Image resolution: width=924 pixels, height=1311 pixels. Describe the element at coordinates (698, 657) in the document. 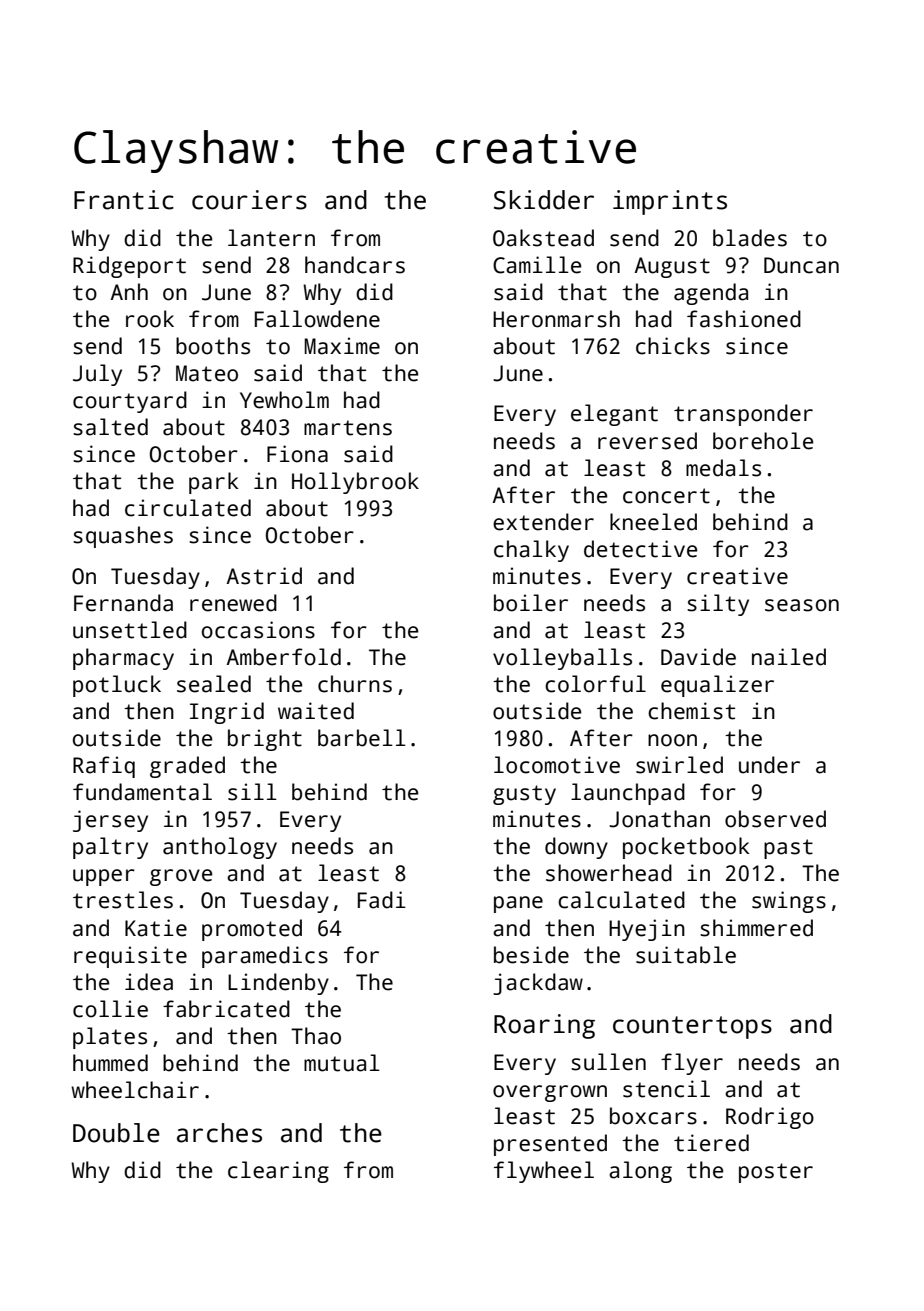

I see `Davide` at that location.
